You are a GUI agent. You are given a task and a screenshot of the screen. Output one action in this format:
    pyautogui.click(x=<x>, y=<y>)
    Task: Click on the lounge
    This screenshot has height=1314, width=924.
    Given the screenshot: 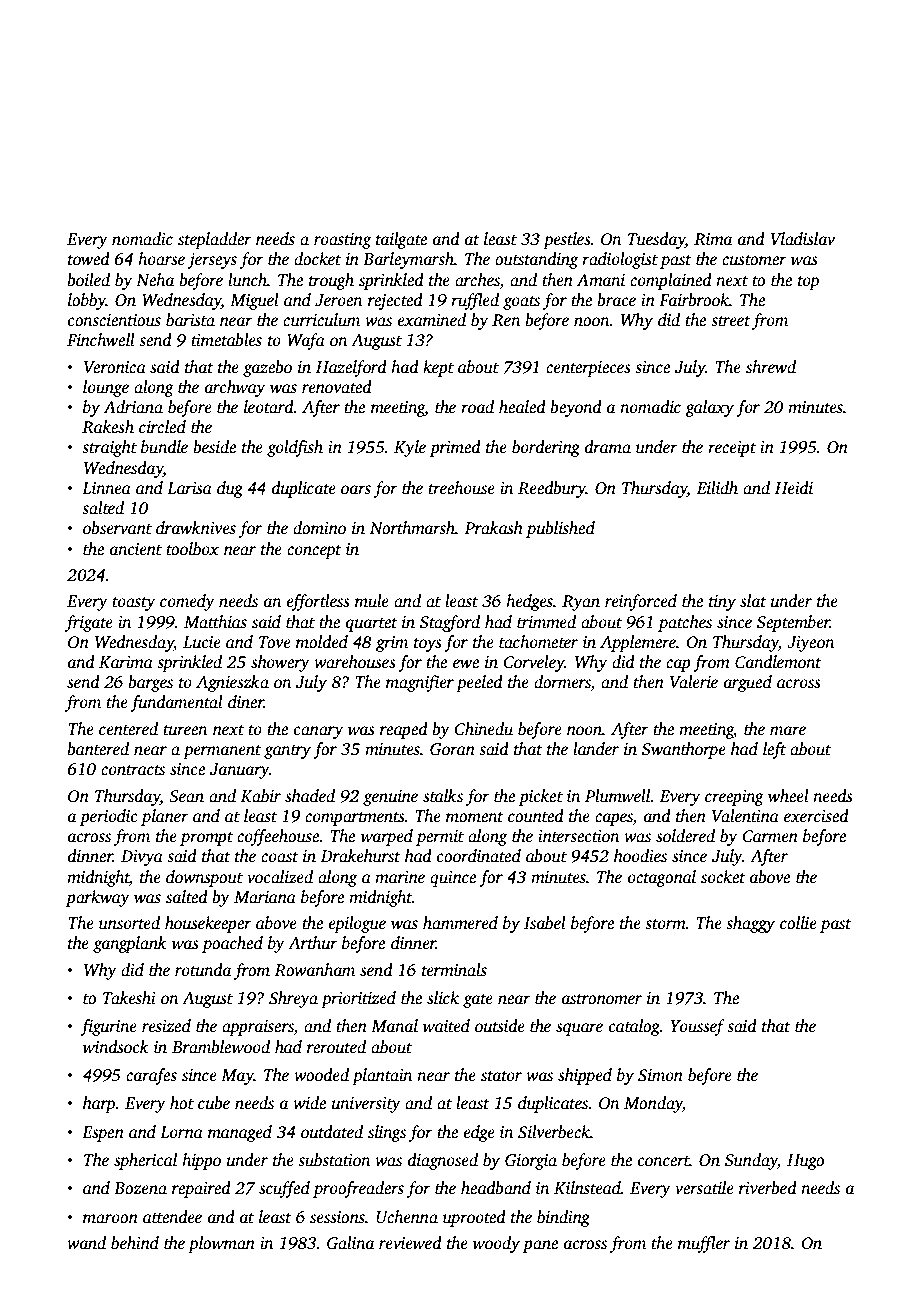 What is the action you would take?
    pyautogui.click(x=106, y=388)
